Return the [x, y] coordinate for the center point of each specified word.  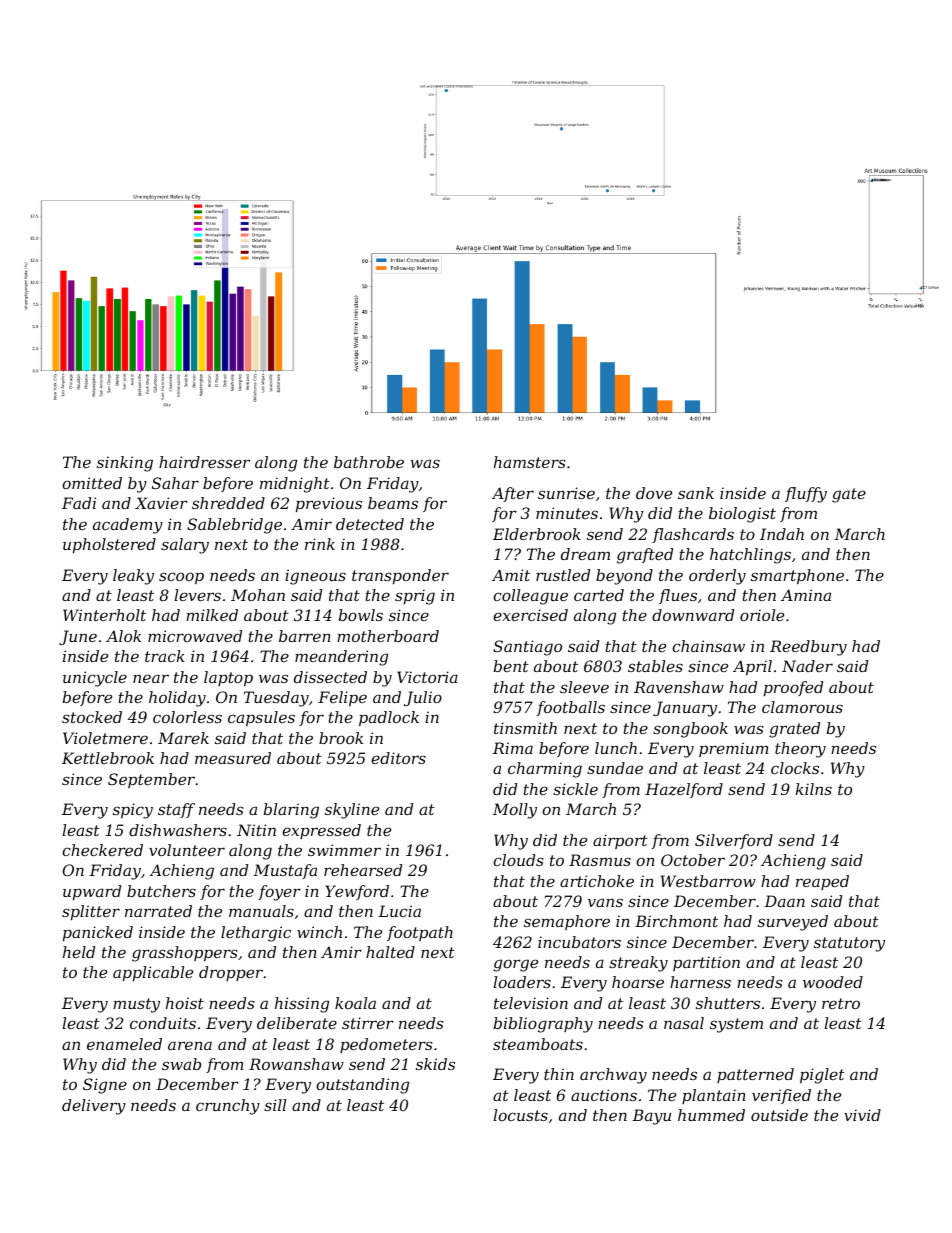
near [151, 678]
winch [319, 932]
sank [696, 493]
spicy [133, 811]
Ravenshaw [679, 687]
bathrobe [369, 462]
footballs [571, 708]
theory [800, 750]
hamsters [530, 462]
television [531, 1003]
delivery [94, 1107]
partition [706, 963]
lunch [616, 748]
